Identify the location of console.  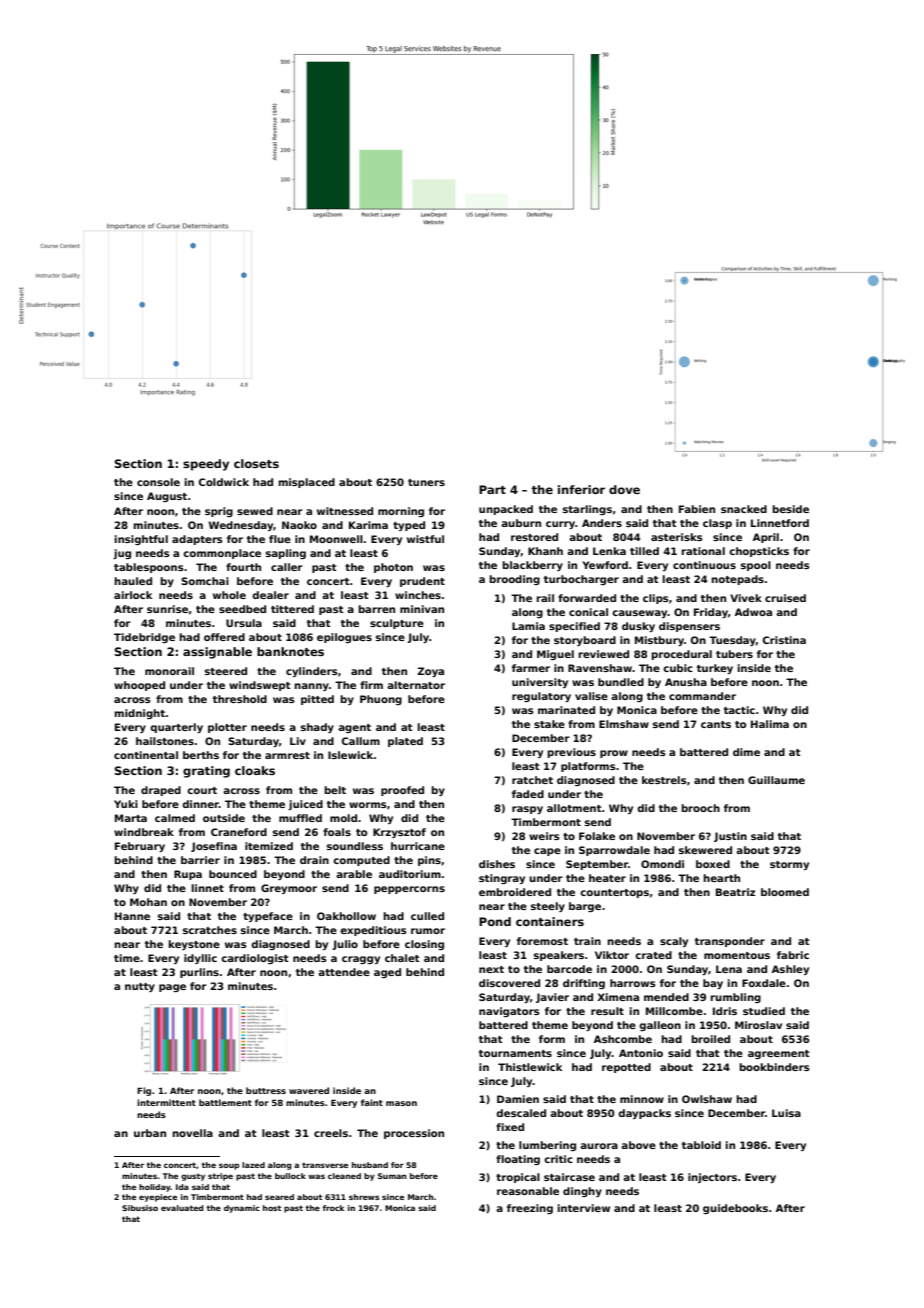
(158, 482).
